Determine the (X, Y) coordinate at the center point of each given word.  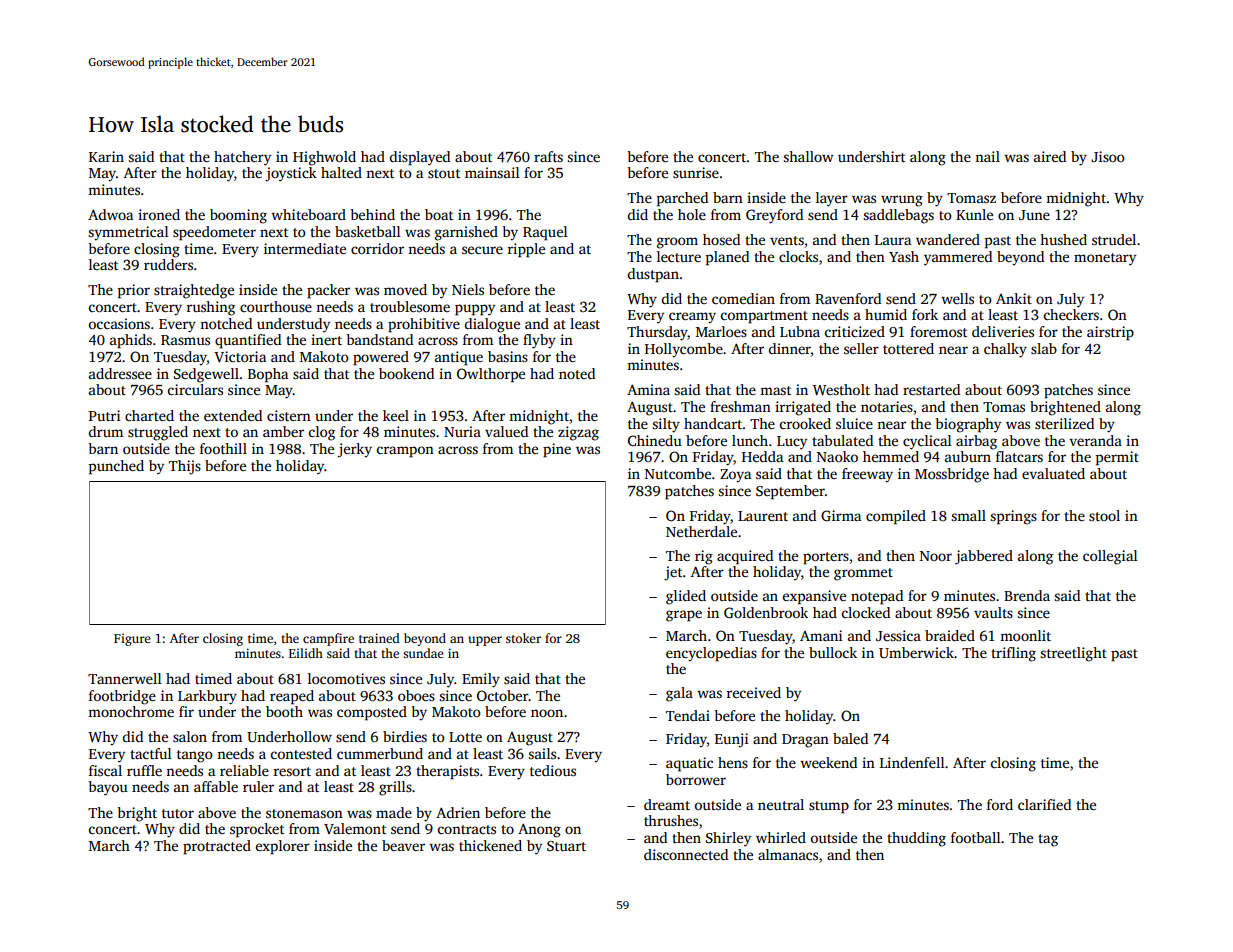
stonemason (304, 813)
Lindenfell (912, 762)
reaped (292, 697)
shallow (808, 156)
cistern (289, 415)
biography (968, 425)
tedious (553, 770)
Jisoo (1108, 156)
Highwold (324, 158)
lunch (750, 440)
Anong (539, 831)
